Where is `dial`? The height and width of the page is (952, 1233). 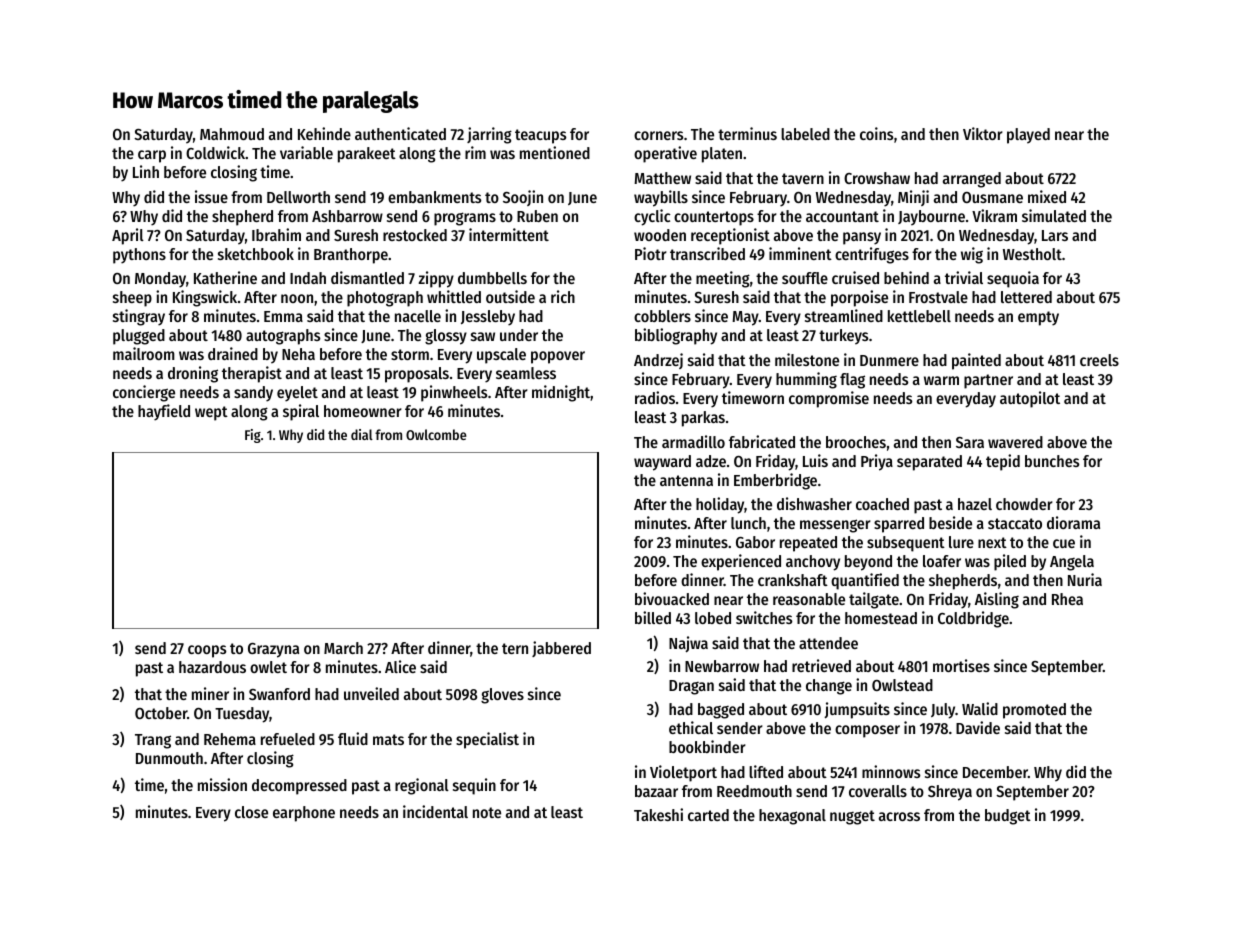
dial is located at coordinates (362, 434).
